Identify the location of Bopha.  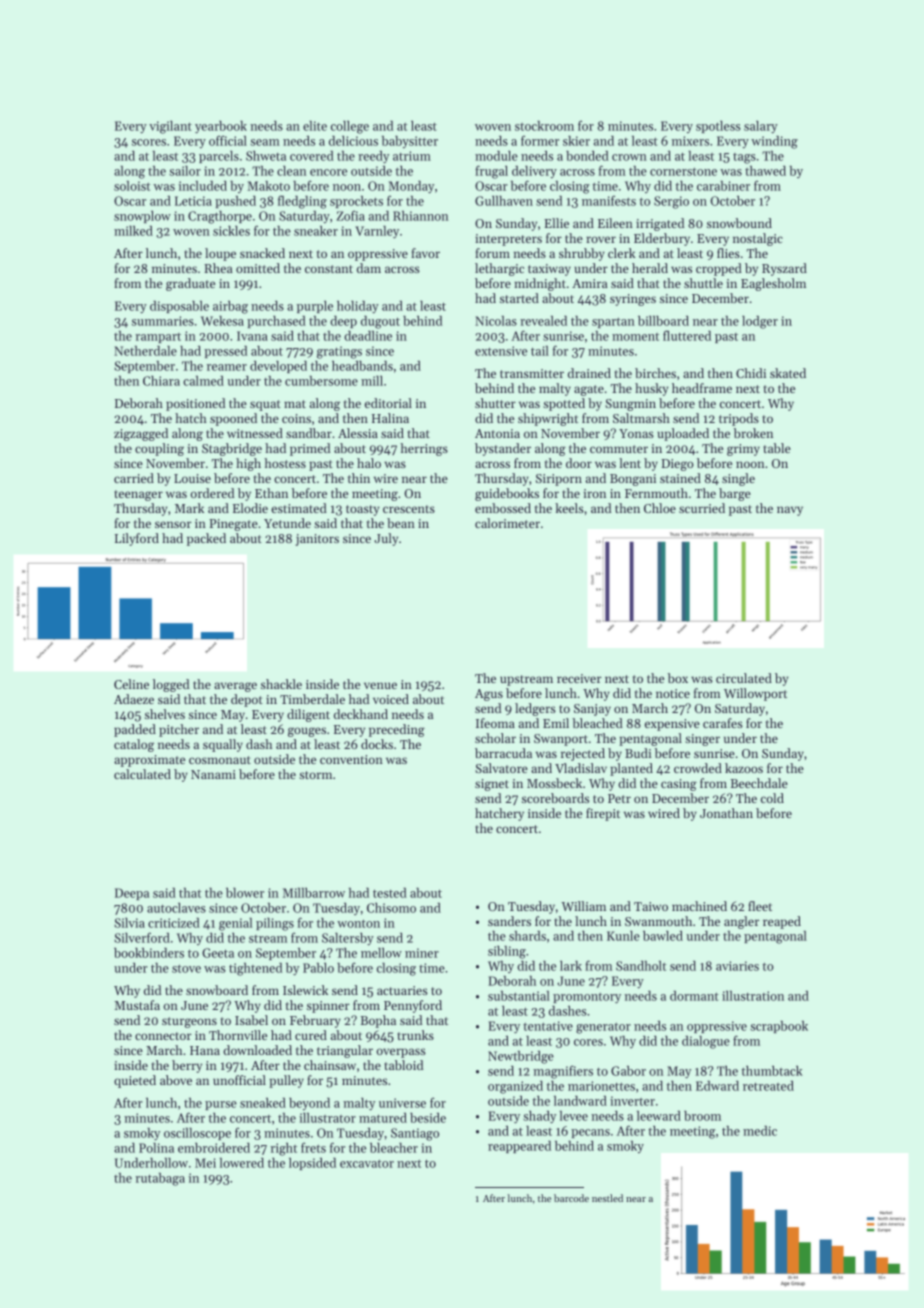
(378, 1021).
